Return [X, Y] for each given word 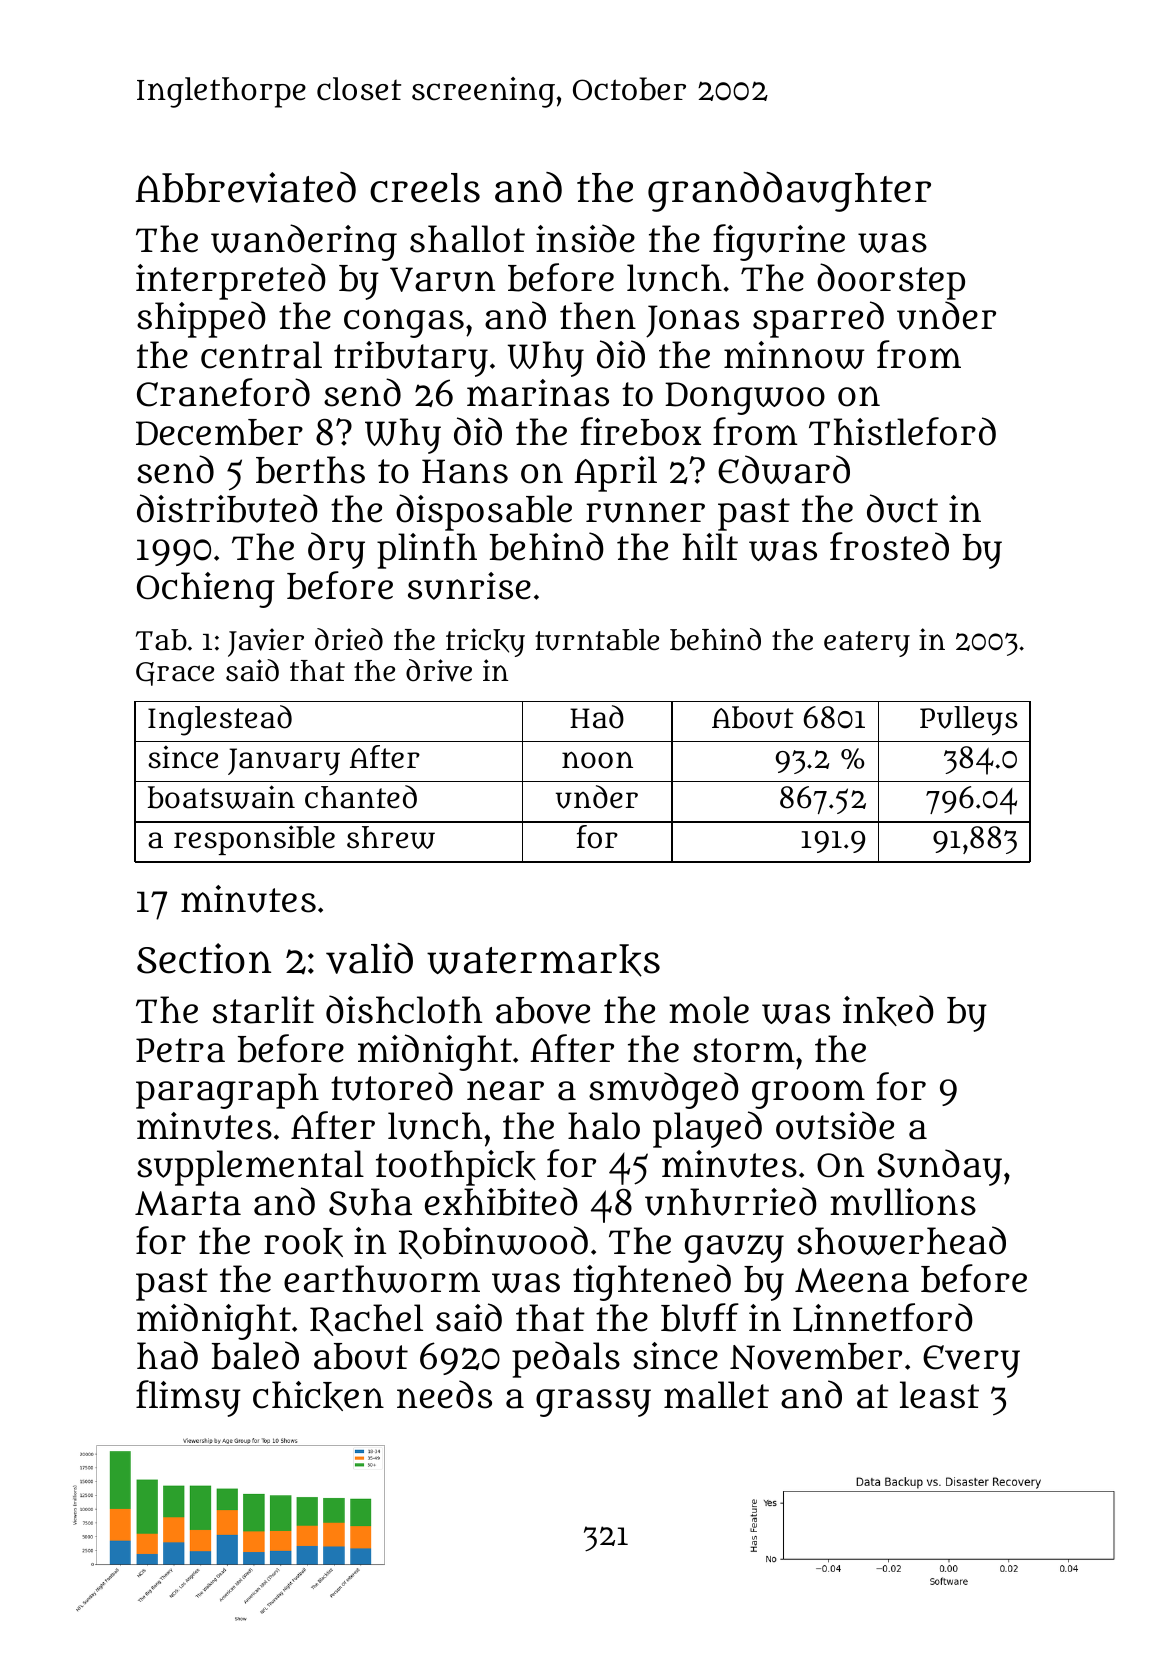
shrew [391, 837]
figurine [779, 242]
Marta [188, 1203]
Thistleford [902, 431]
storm [744, 1050]
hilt [710, 546]
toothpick [456, 1168]
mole [709, 1010]
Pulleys [969, 721]
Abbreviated [246, 187]
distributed [227, 508]
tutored [392, 1086]
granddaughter [789, 192]
